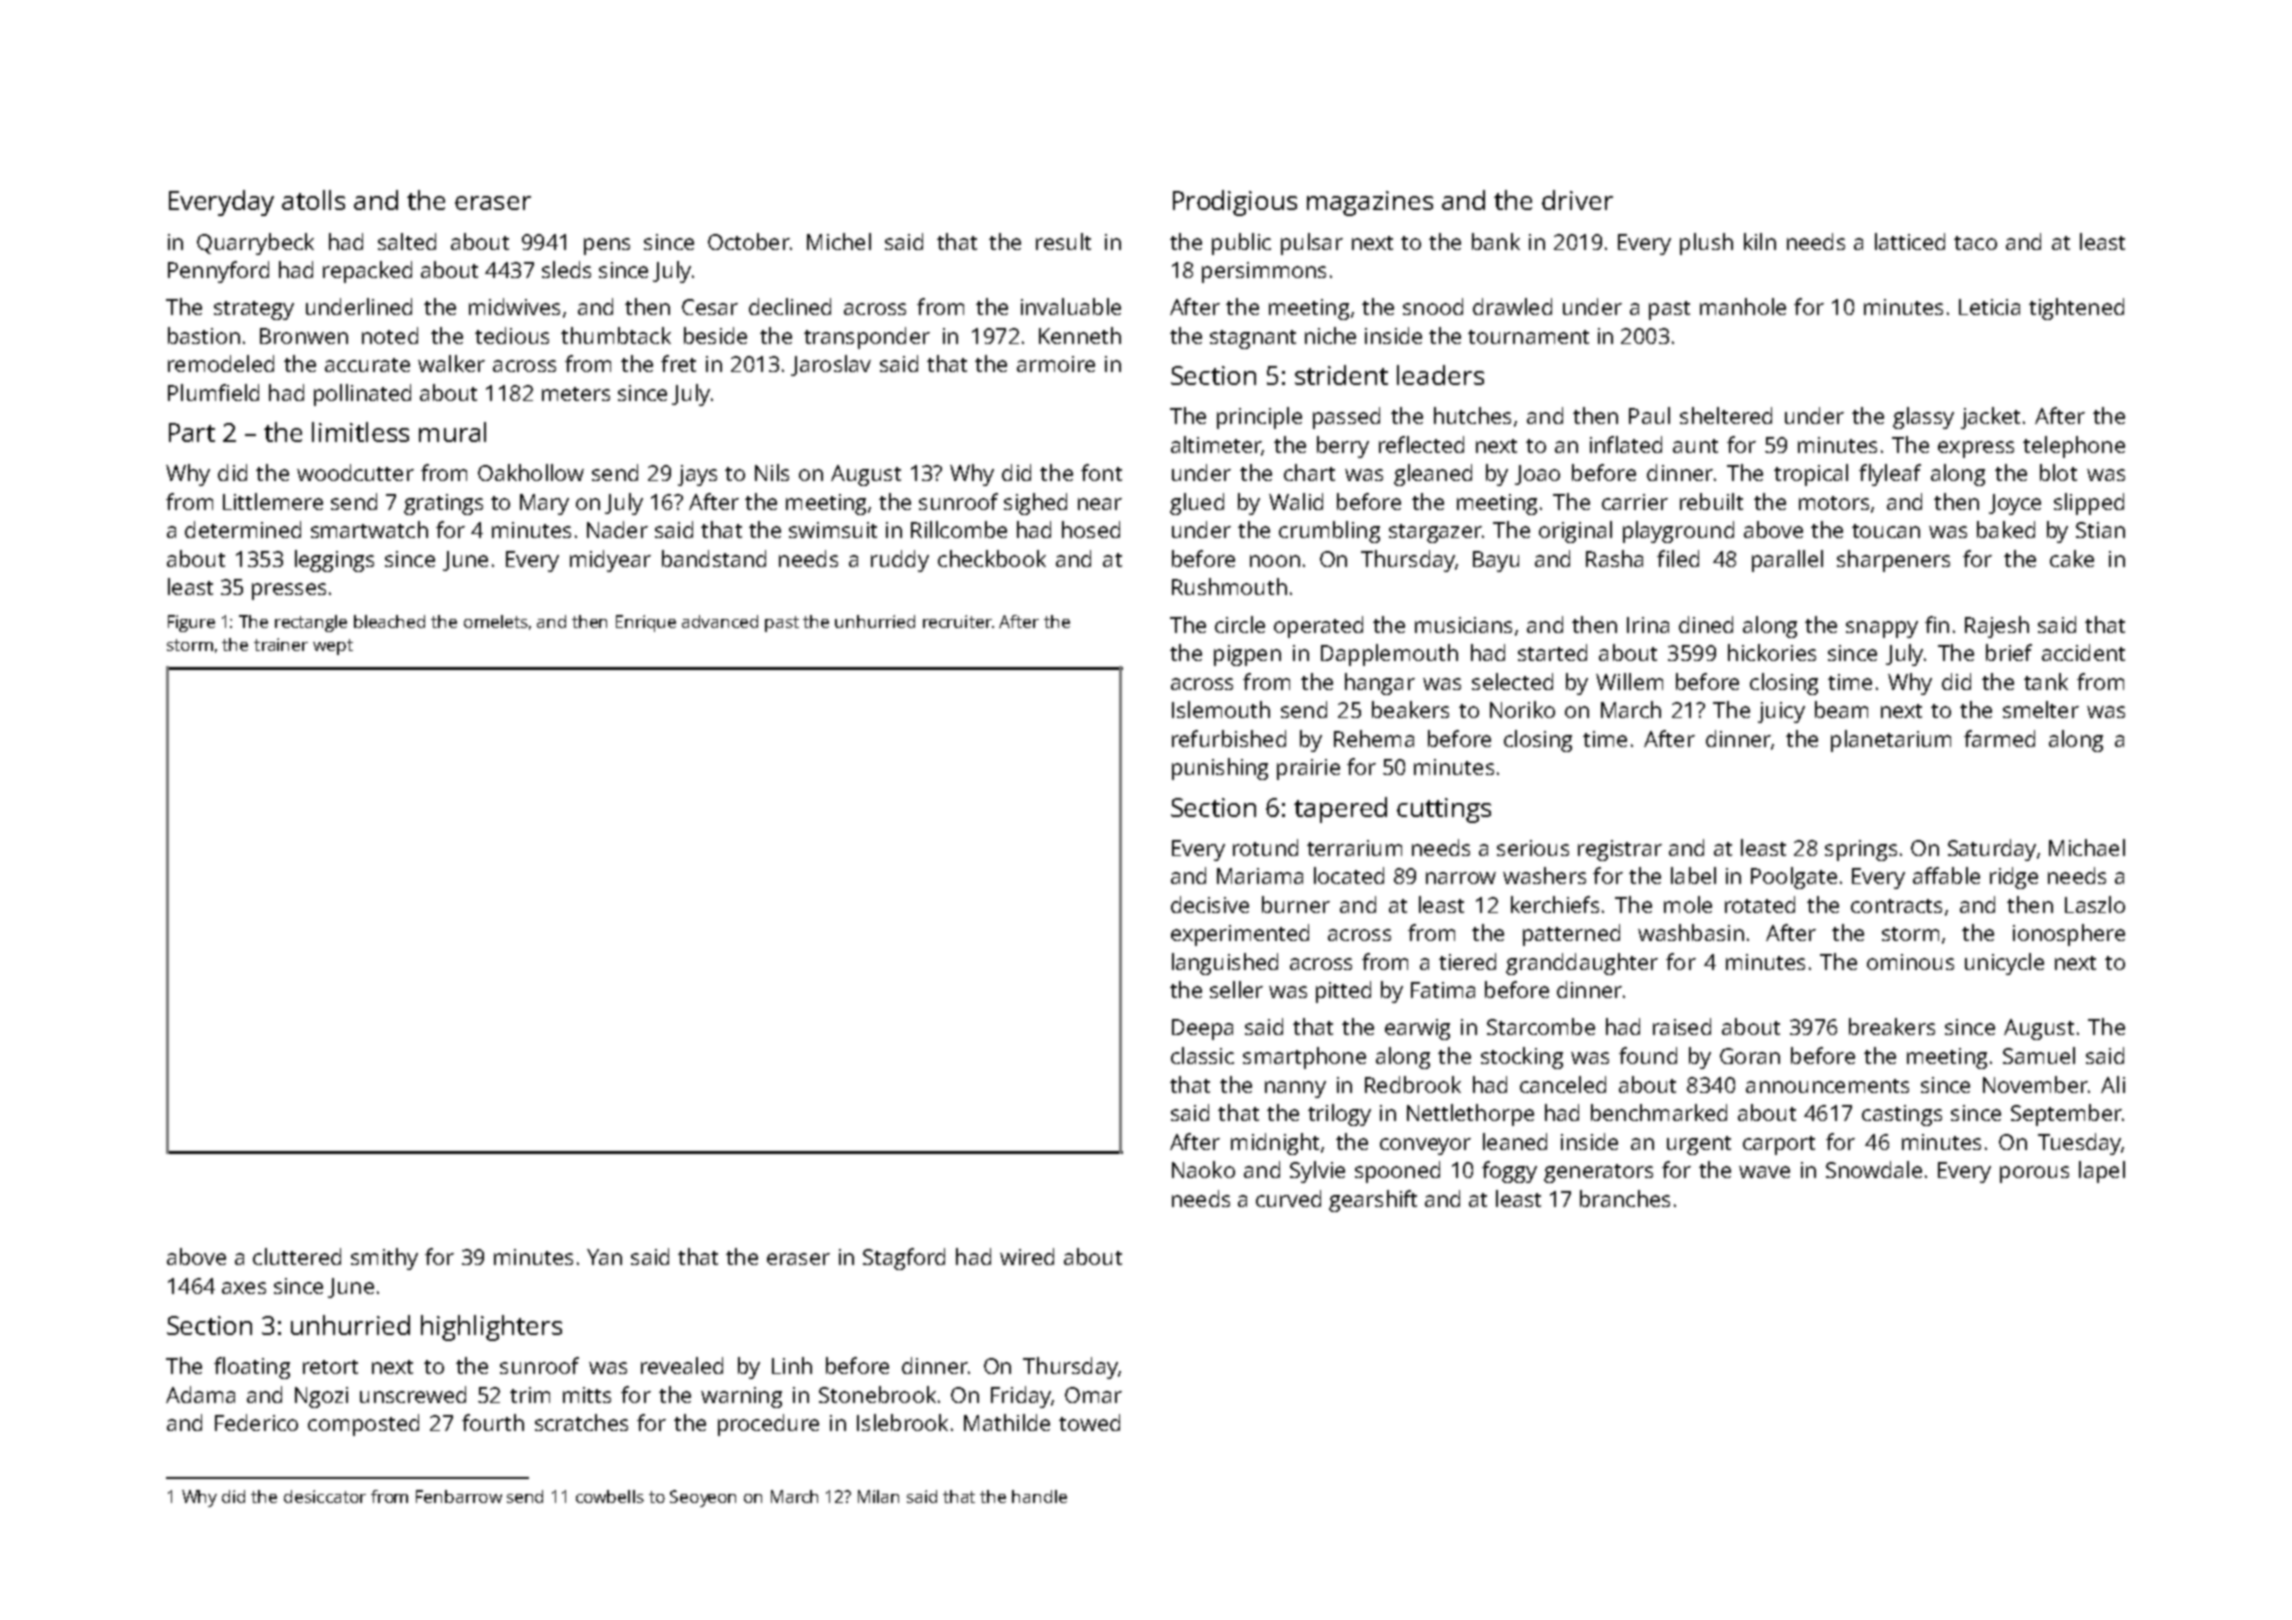  I want to click on wept, so click(333, 647).
